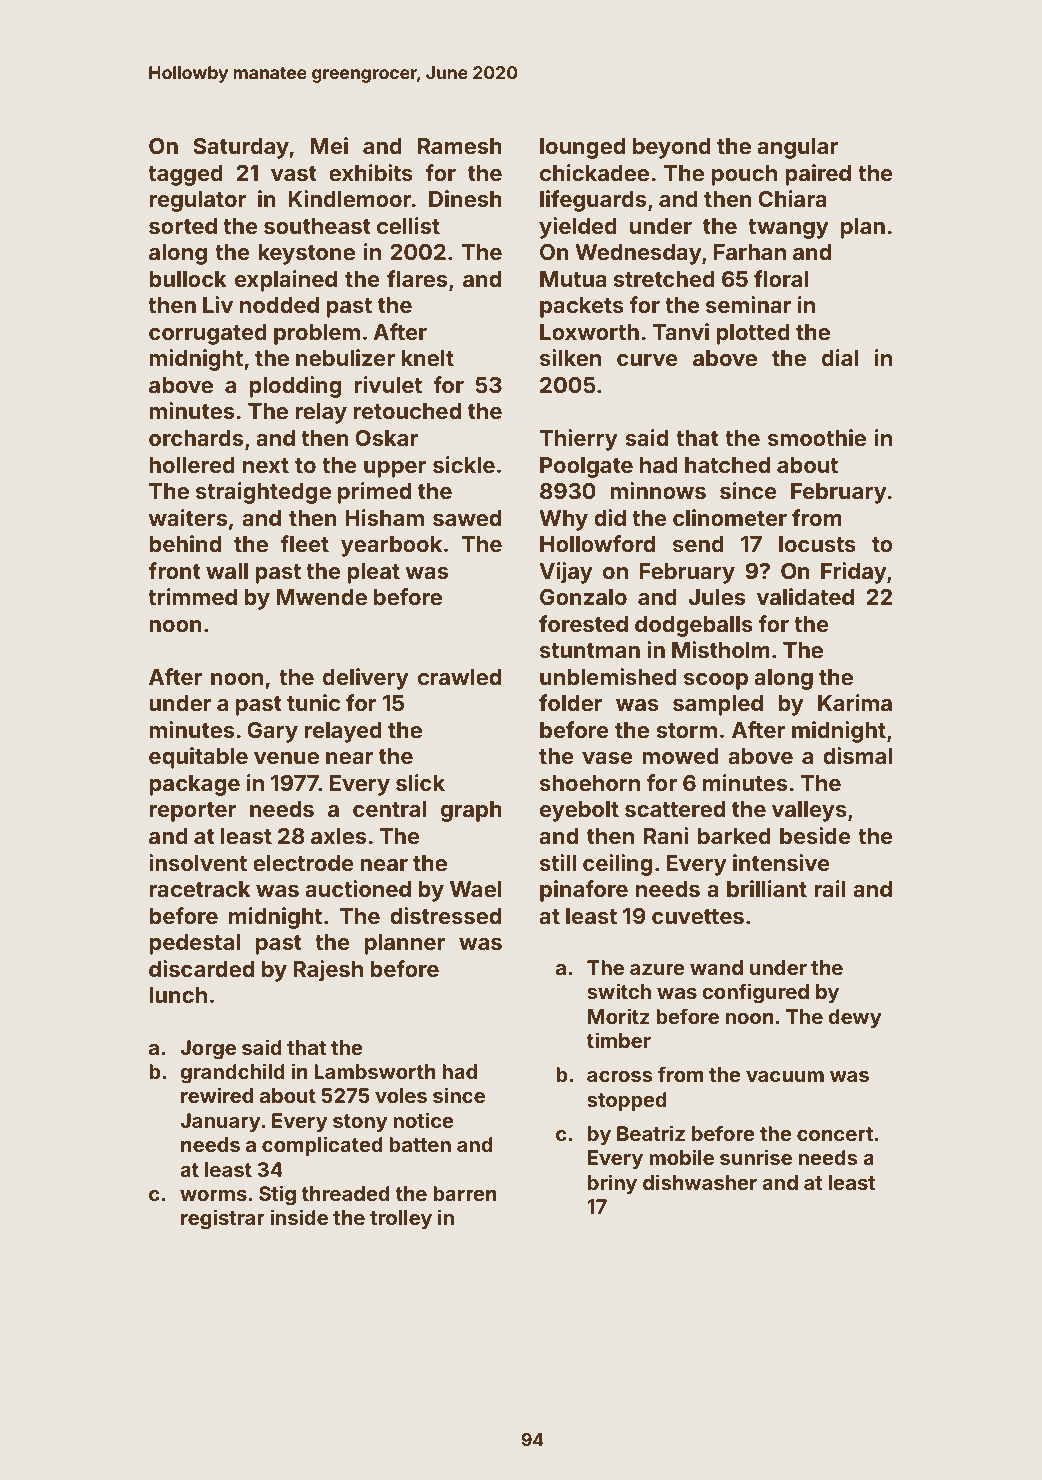  I want to click on exhibits, so click(371, 173).
